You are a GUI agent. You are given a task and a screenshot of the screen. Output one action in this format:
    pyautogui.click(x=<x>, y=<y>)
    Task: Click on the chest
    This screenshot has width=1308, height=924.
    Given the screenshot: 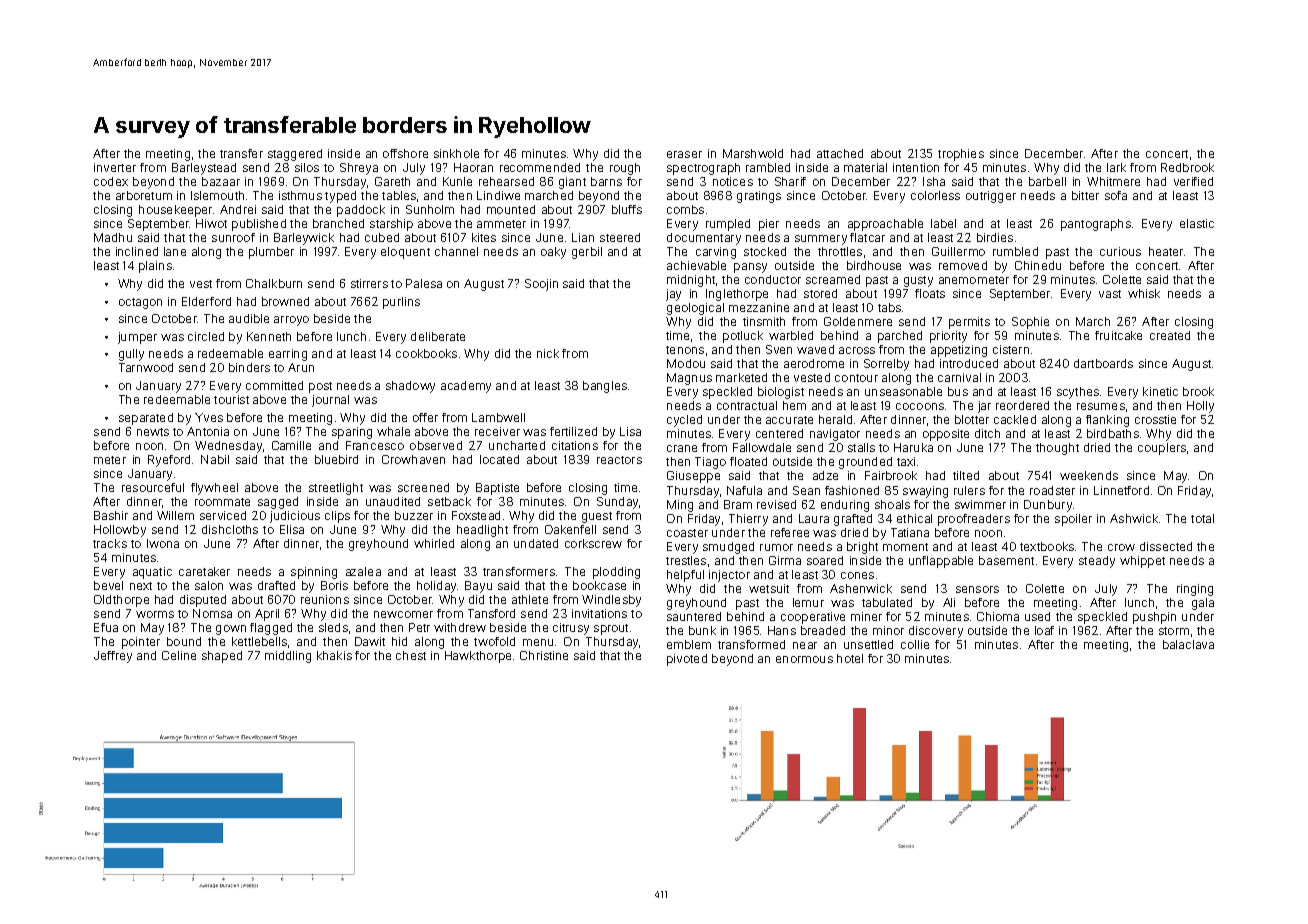 What is the action you would take?
    pyautogui.click(x=411, y=655)
